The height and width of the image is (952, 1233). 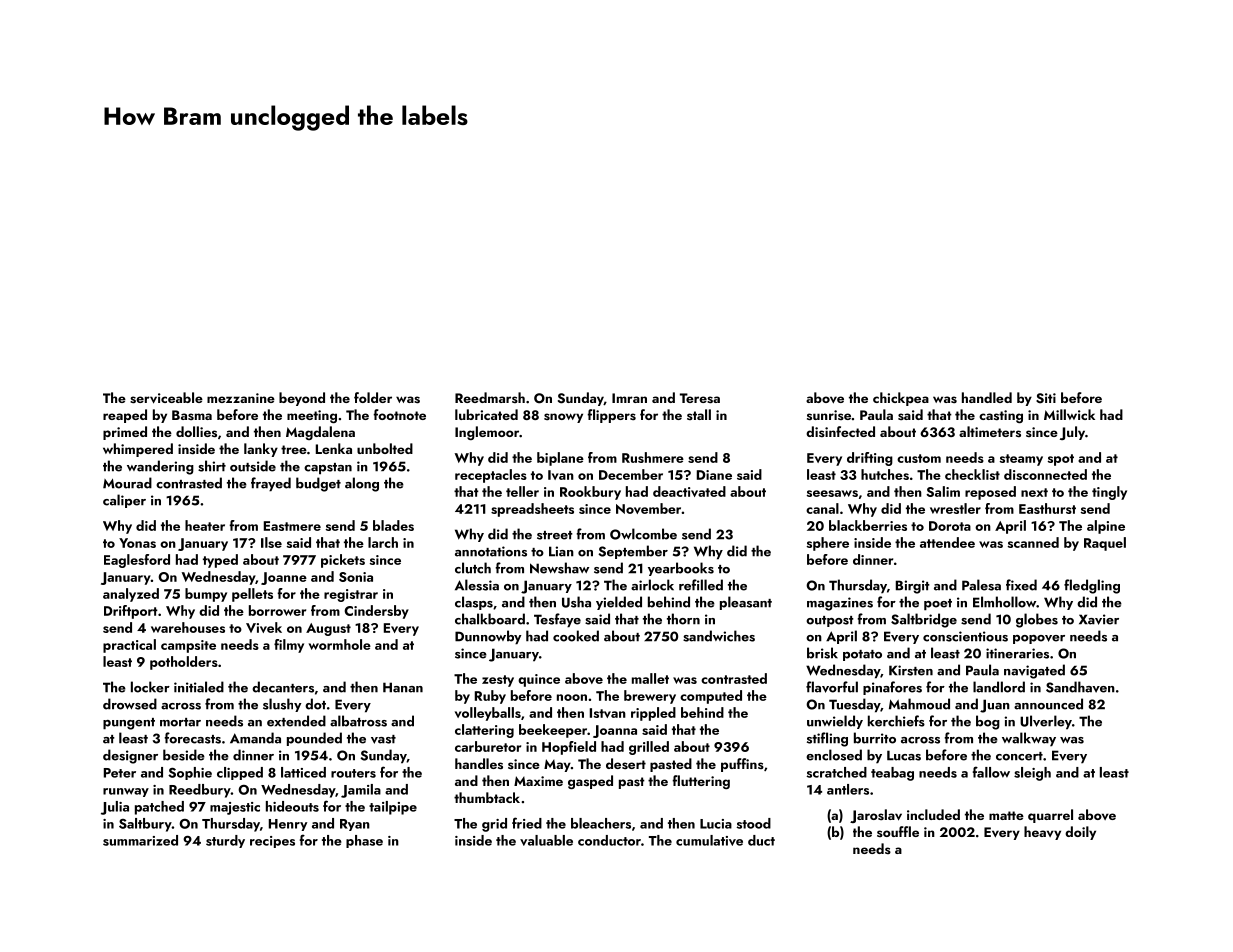 I want to click on Magdalena, so click(x=320, y=433).
